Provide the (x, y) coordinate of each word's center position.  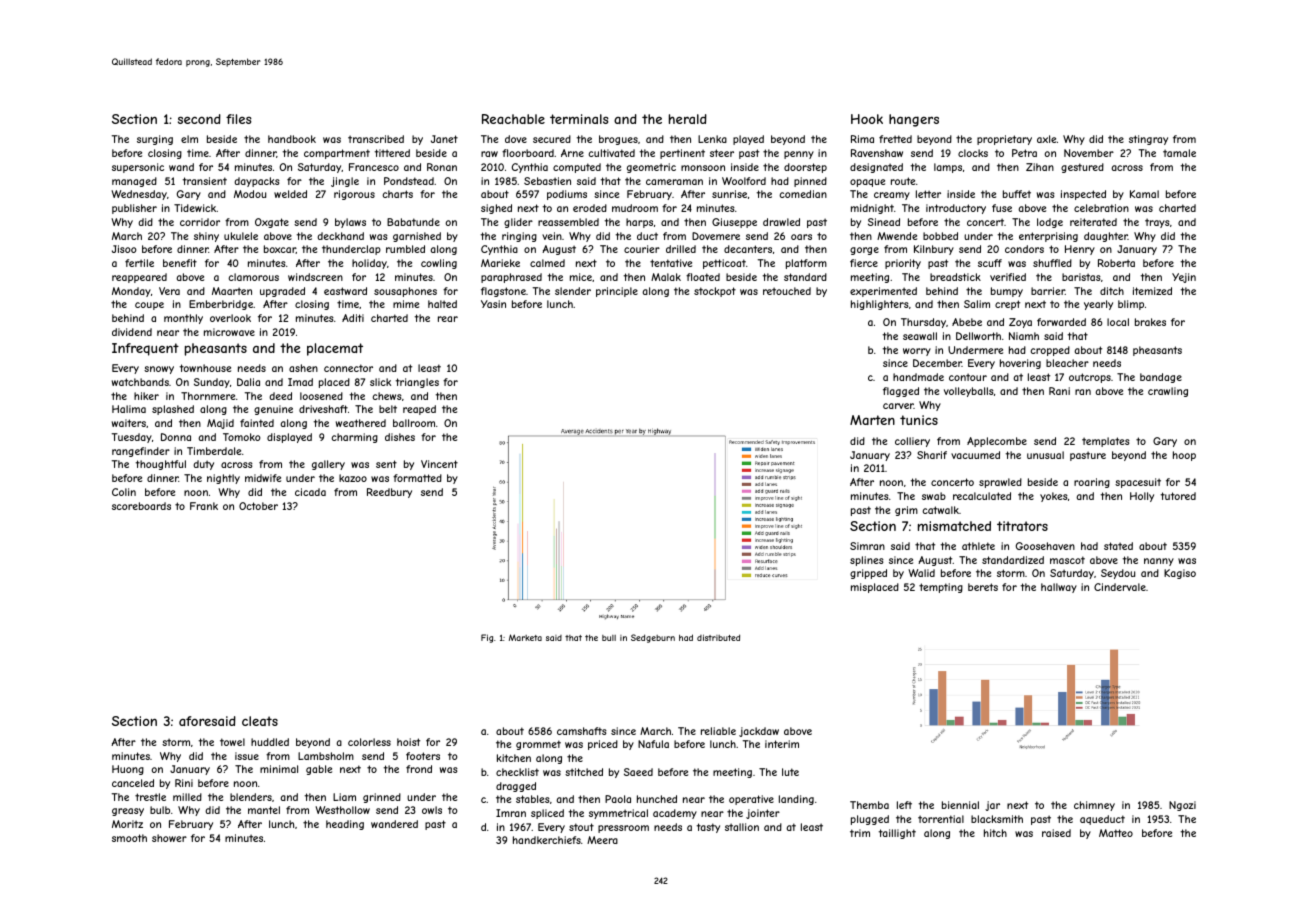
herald (688, 119)
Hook (867, 119)
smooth (129, 838)
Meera (602, 840)
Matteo (1116, 833)
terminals (579, 119)
